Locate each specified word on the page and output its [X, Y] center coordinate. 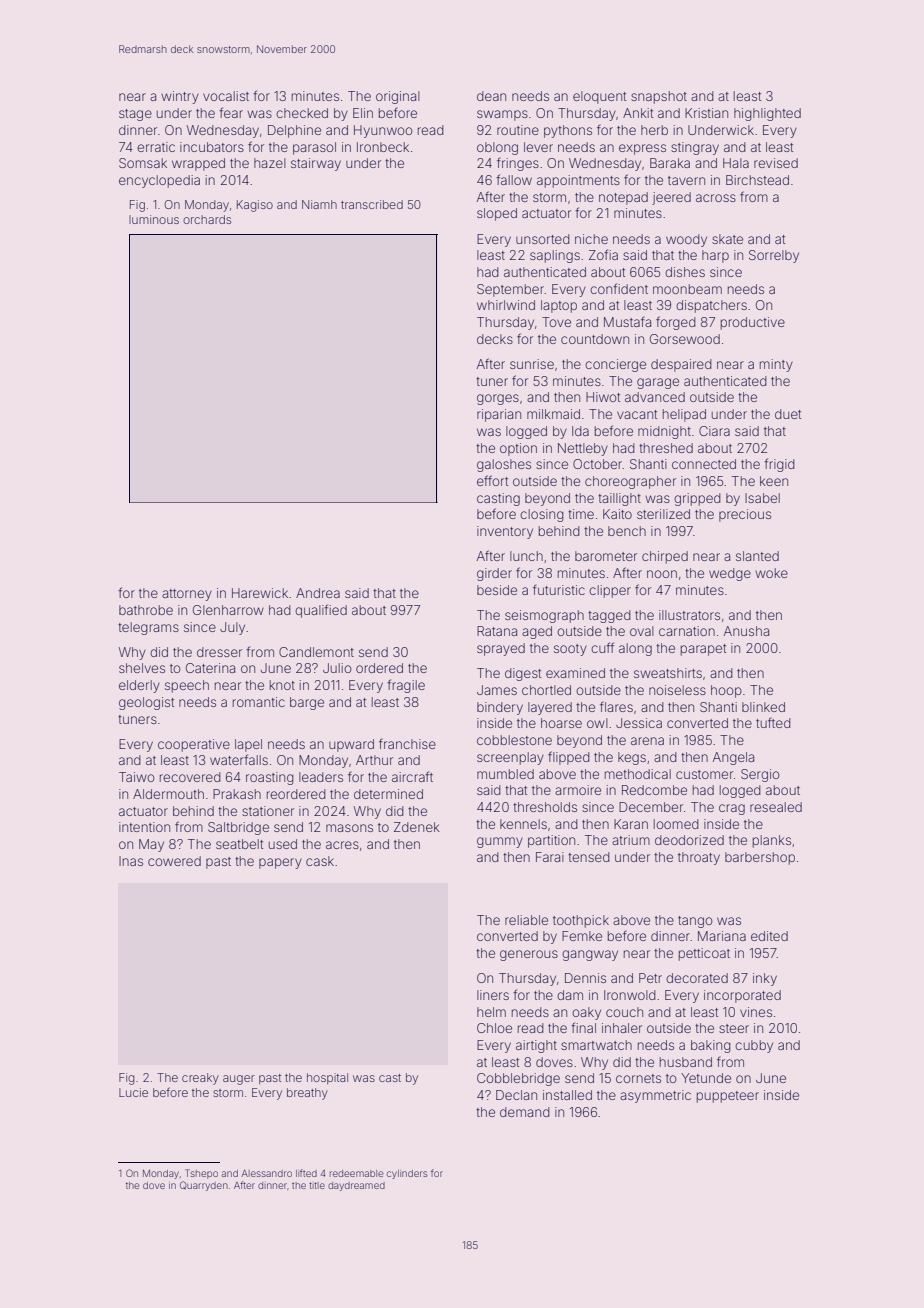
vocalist [226, 96]
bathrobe [146, 610]
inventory [505, 532]
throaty [699, 858]
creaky [200, 1079]
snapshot [659, 97]
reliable [526, 920]
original [398, 97]
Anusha [746, 631]
